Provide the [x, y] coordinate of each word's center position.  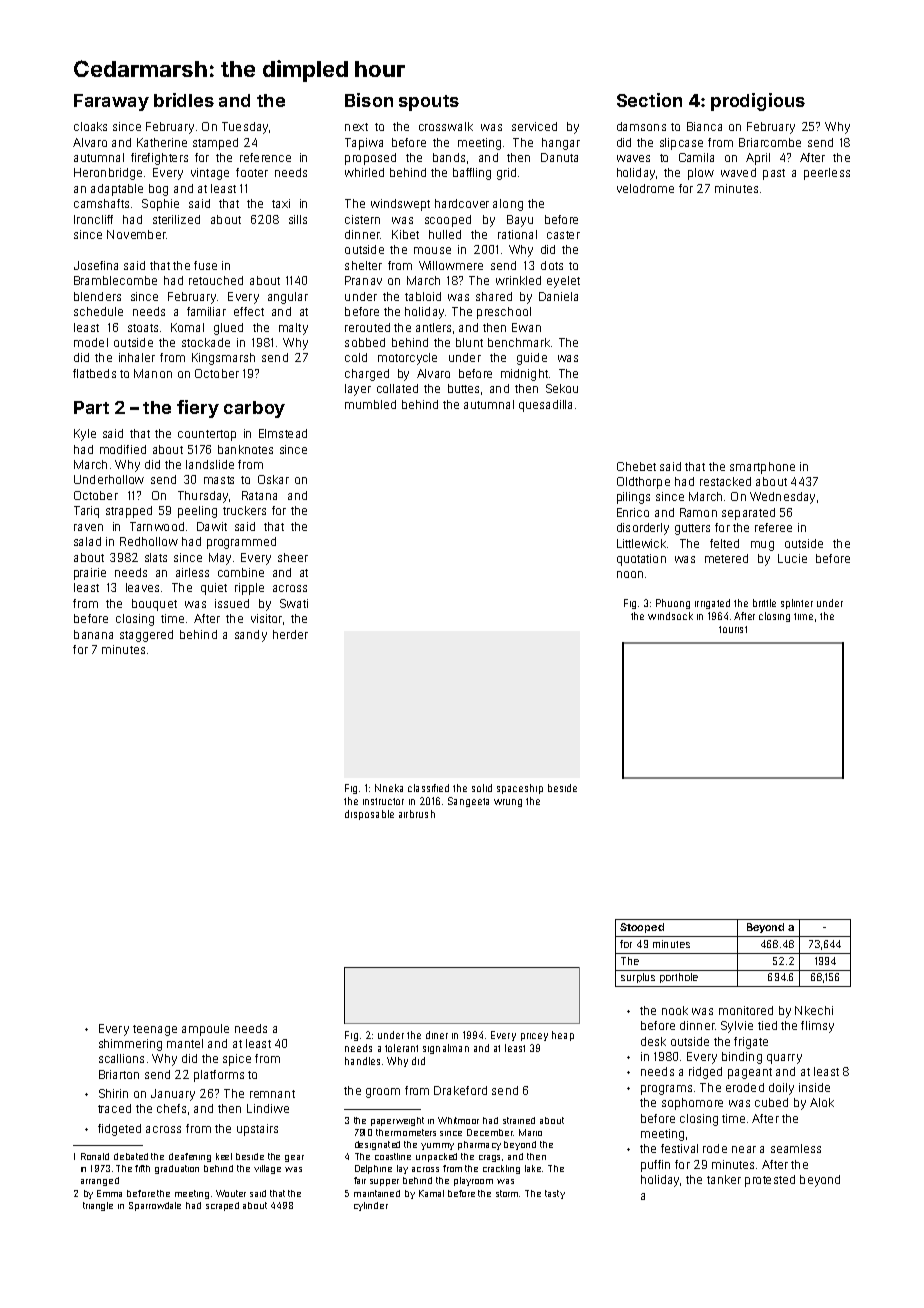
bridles [184, 100]
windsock [670, 616]
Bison [369, 100]
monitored [746, 1010]
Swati [294, 603]
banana [93, 634]
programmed [241, 543]
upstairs [257, 1130]
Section [649, 100]
